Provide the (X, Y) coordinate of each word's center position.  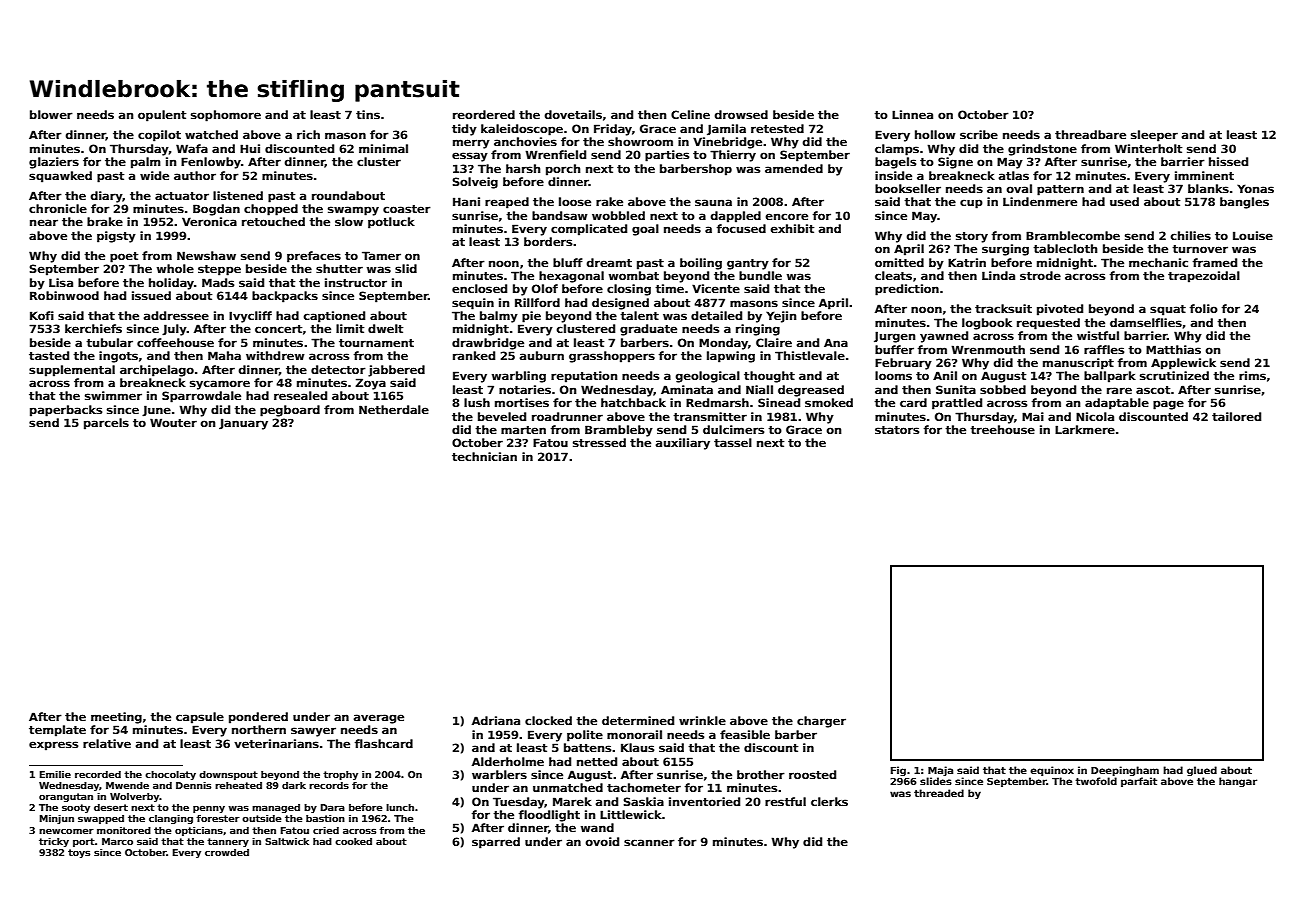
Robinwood (64, 295)
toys (79, 853)
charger (821, 722)
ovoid (602, 841)
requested (1048, 324)
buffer (894, 349)
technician (484, 456)
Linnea (912, 114)
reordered (484, 114)
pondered (258, 718)
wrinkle (702, 720)
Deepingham (1125, 771)
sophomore (226, 116)
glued (1202, 771)
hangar (1238, 782)
